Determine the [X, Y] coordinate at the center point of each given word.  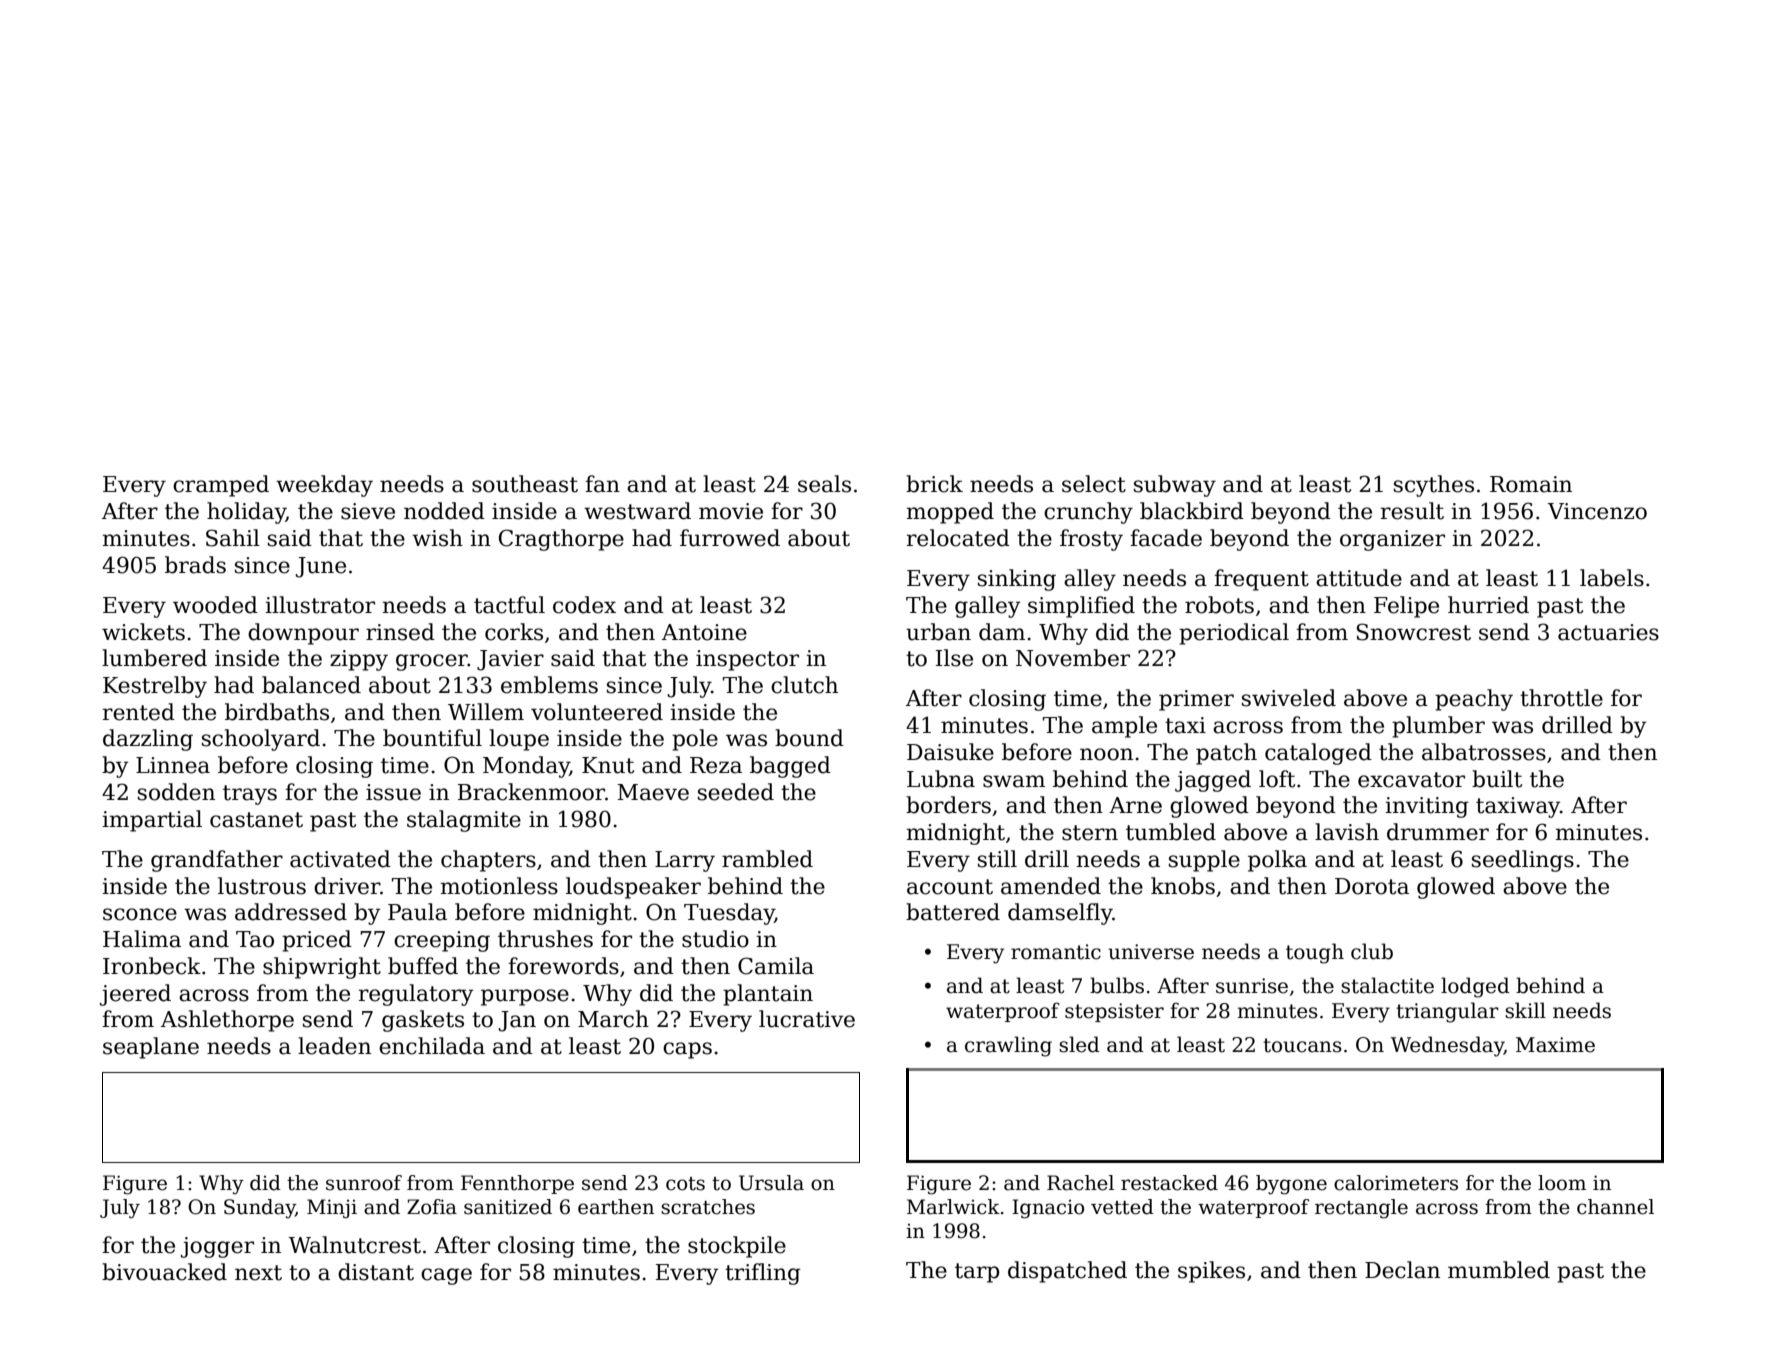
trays [250, 795]
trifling [763, 1274]
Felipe [1406, 607]
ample [1124, 727]
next [258, 1273]
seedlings [1523, 861]
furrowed [730, 538]
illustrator [320, 605]
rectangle [1361, 1209]
